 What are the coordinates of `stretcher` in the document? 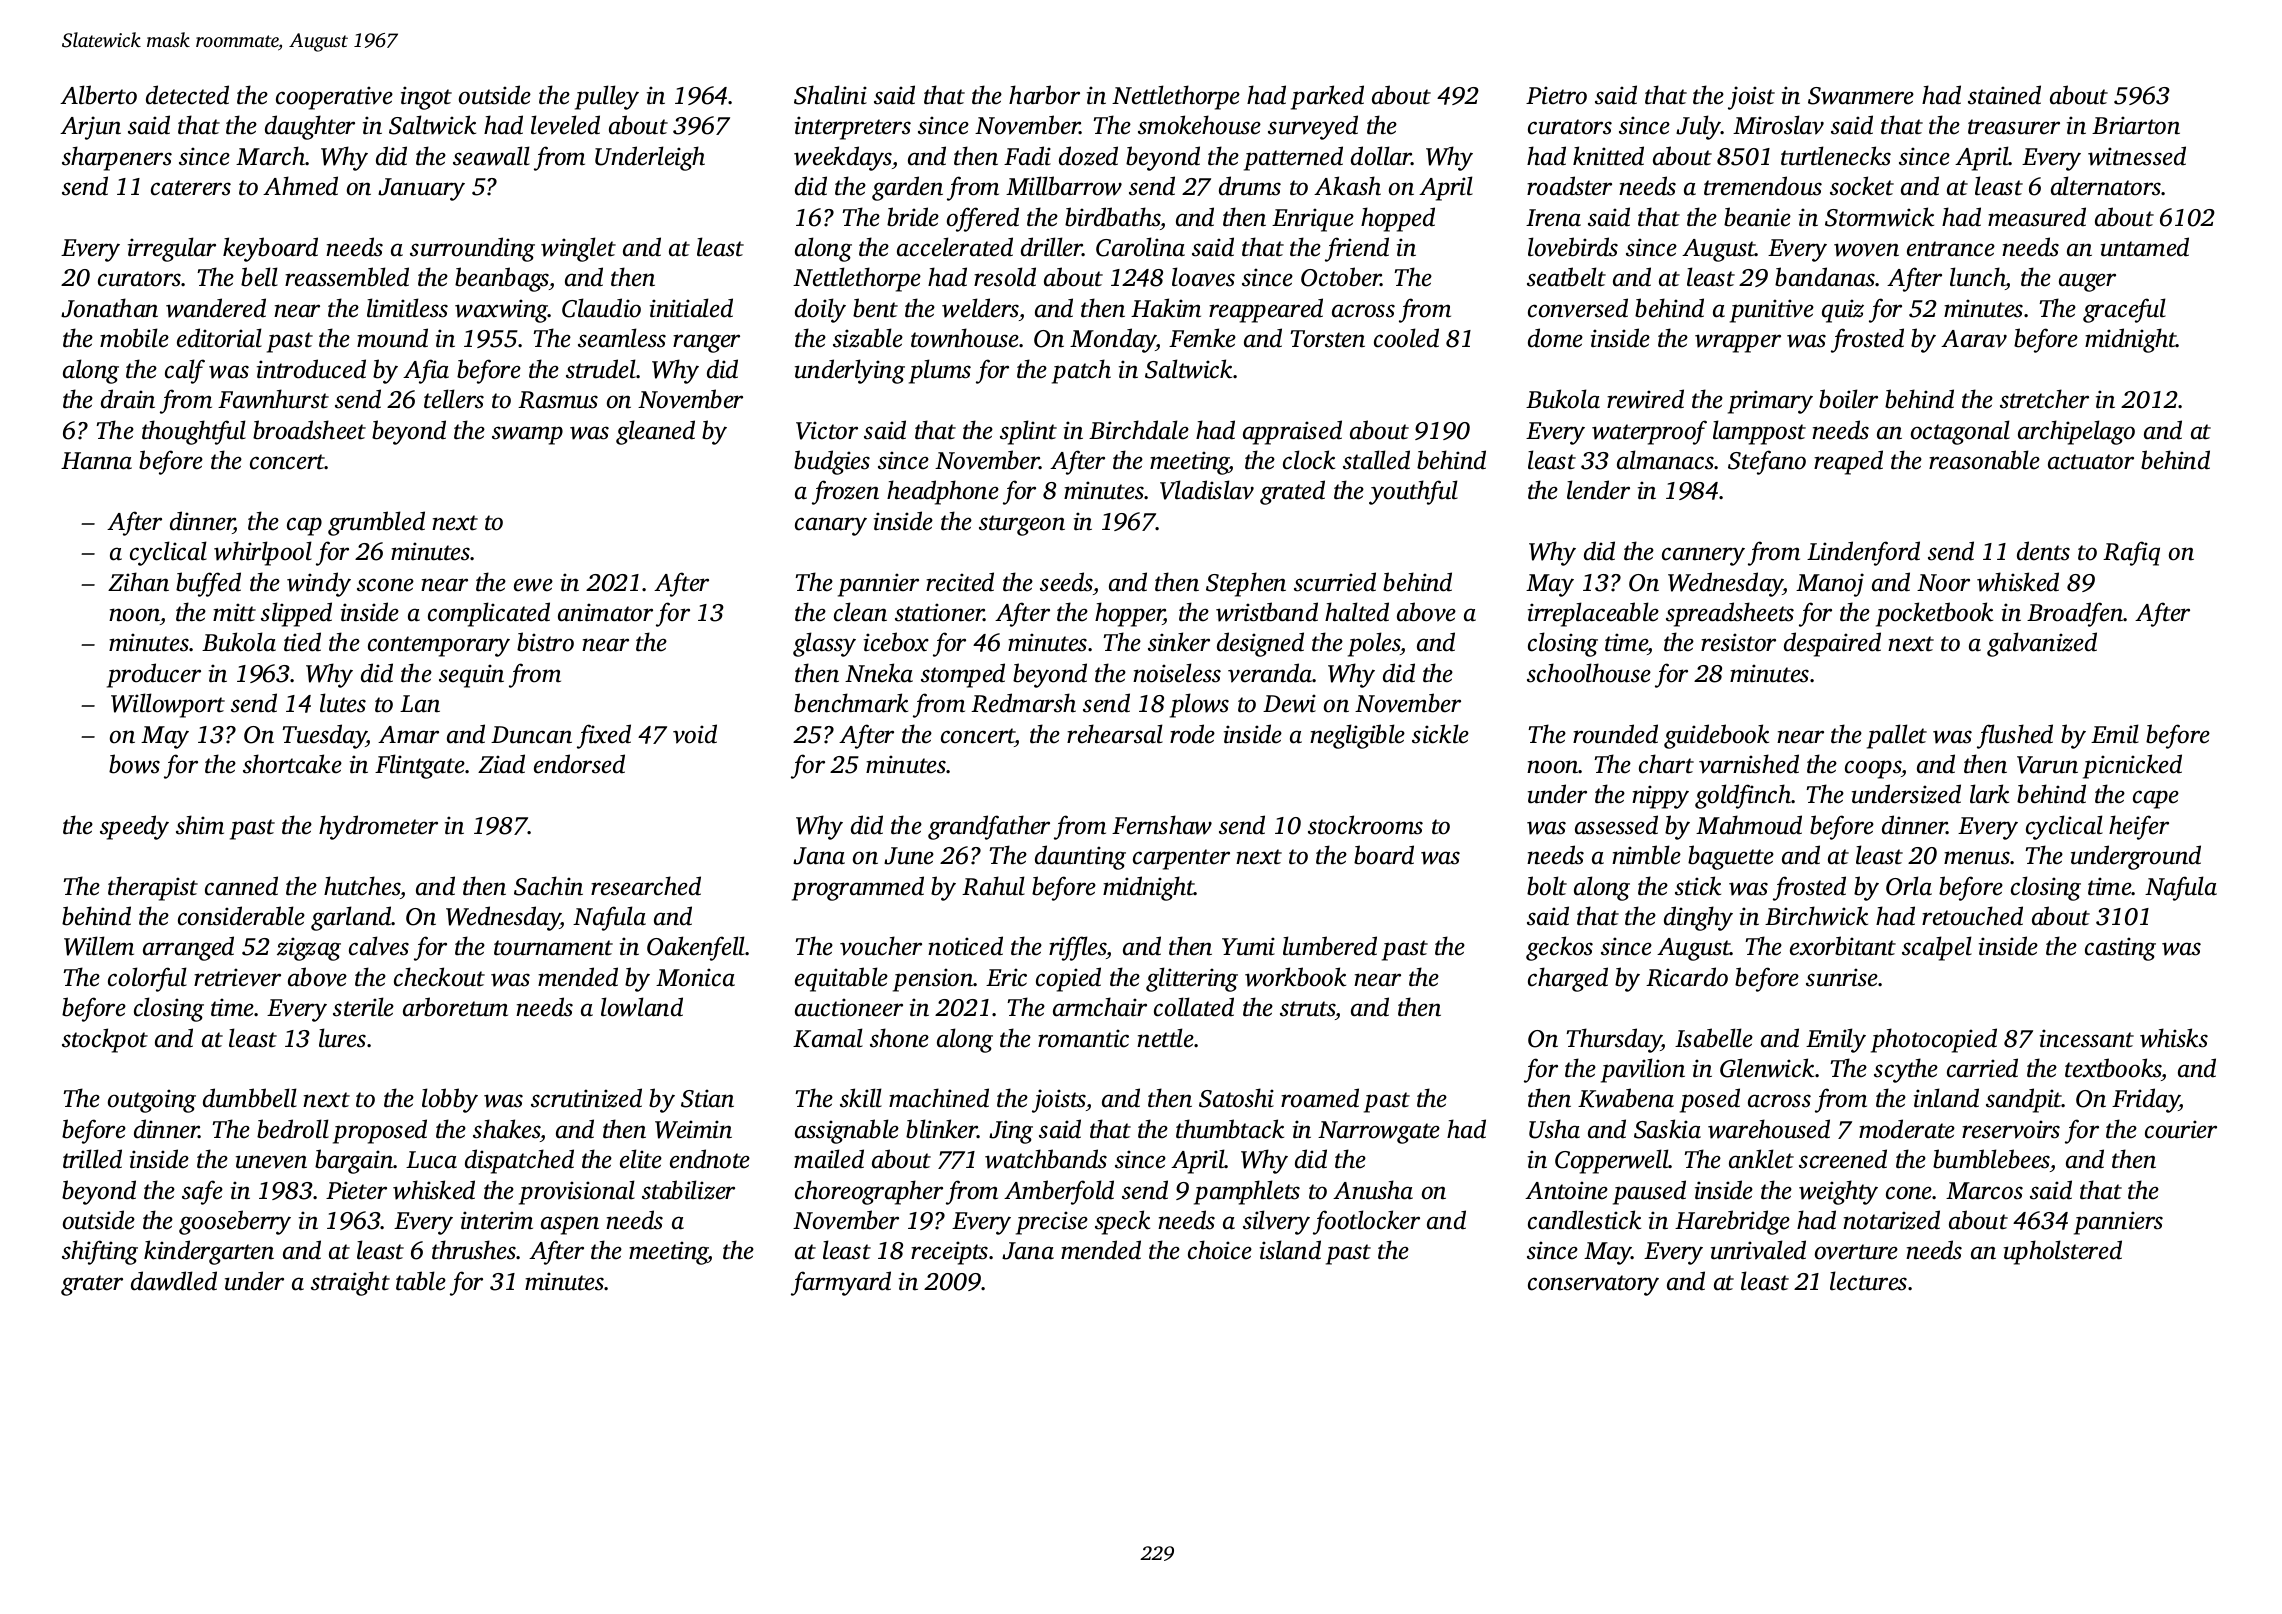 It's located at (2044, 399).
